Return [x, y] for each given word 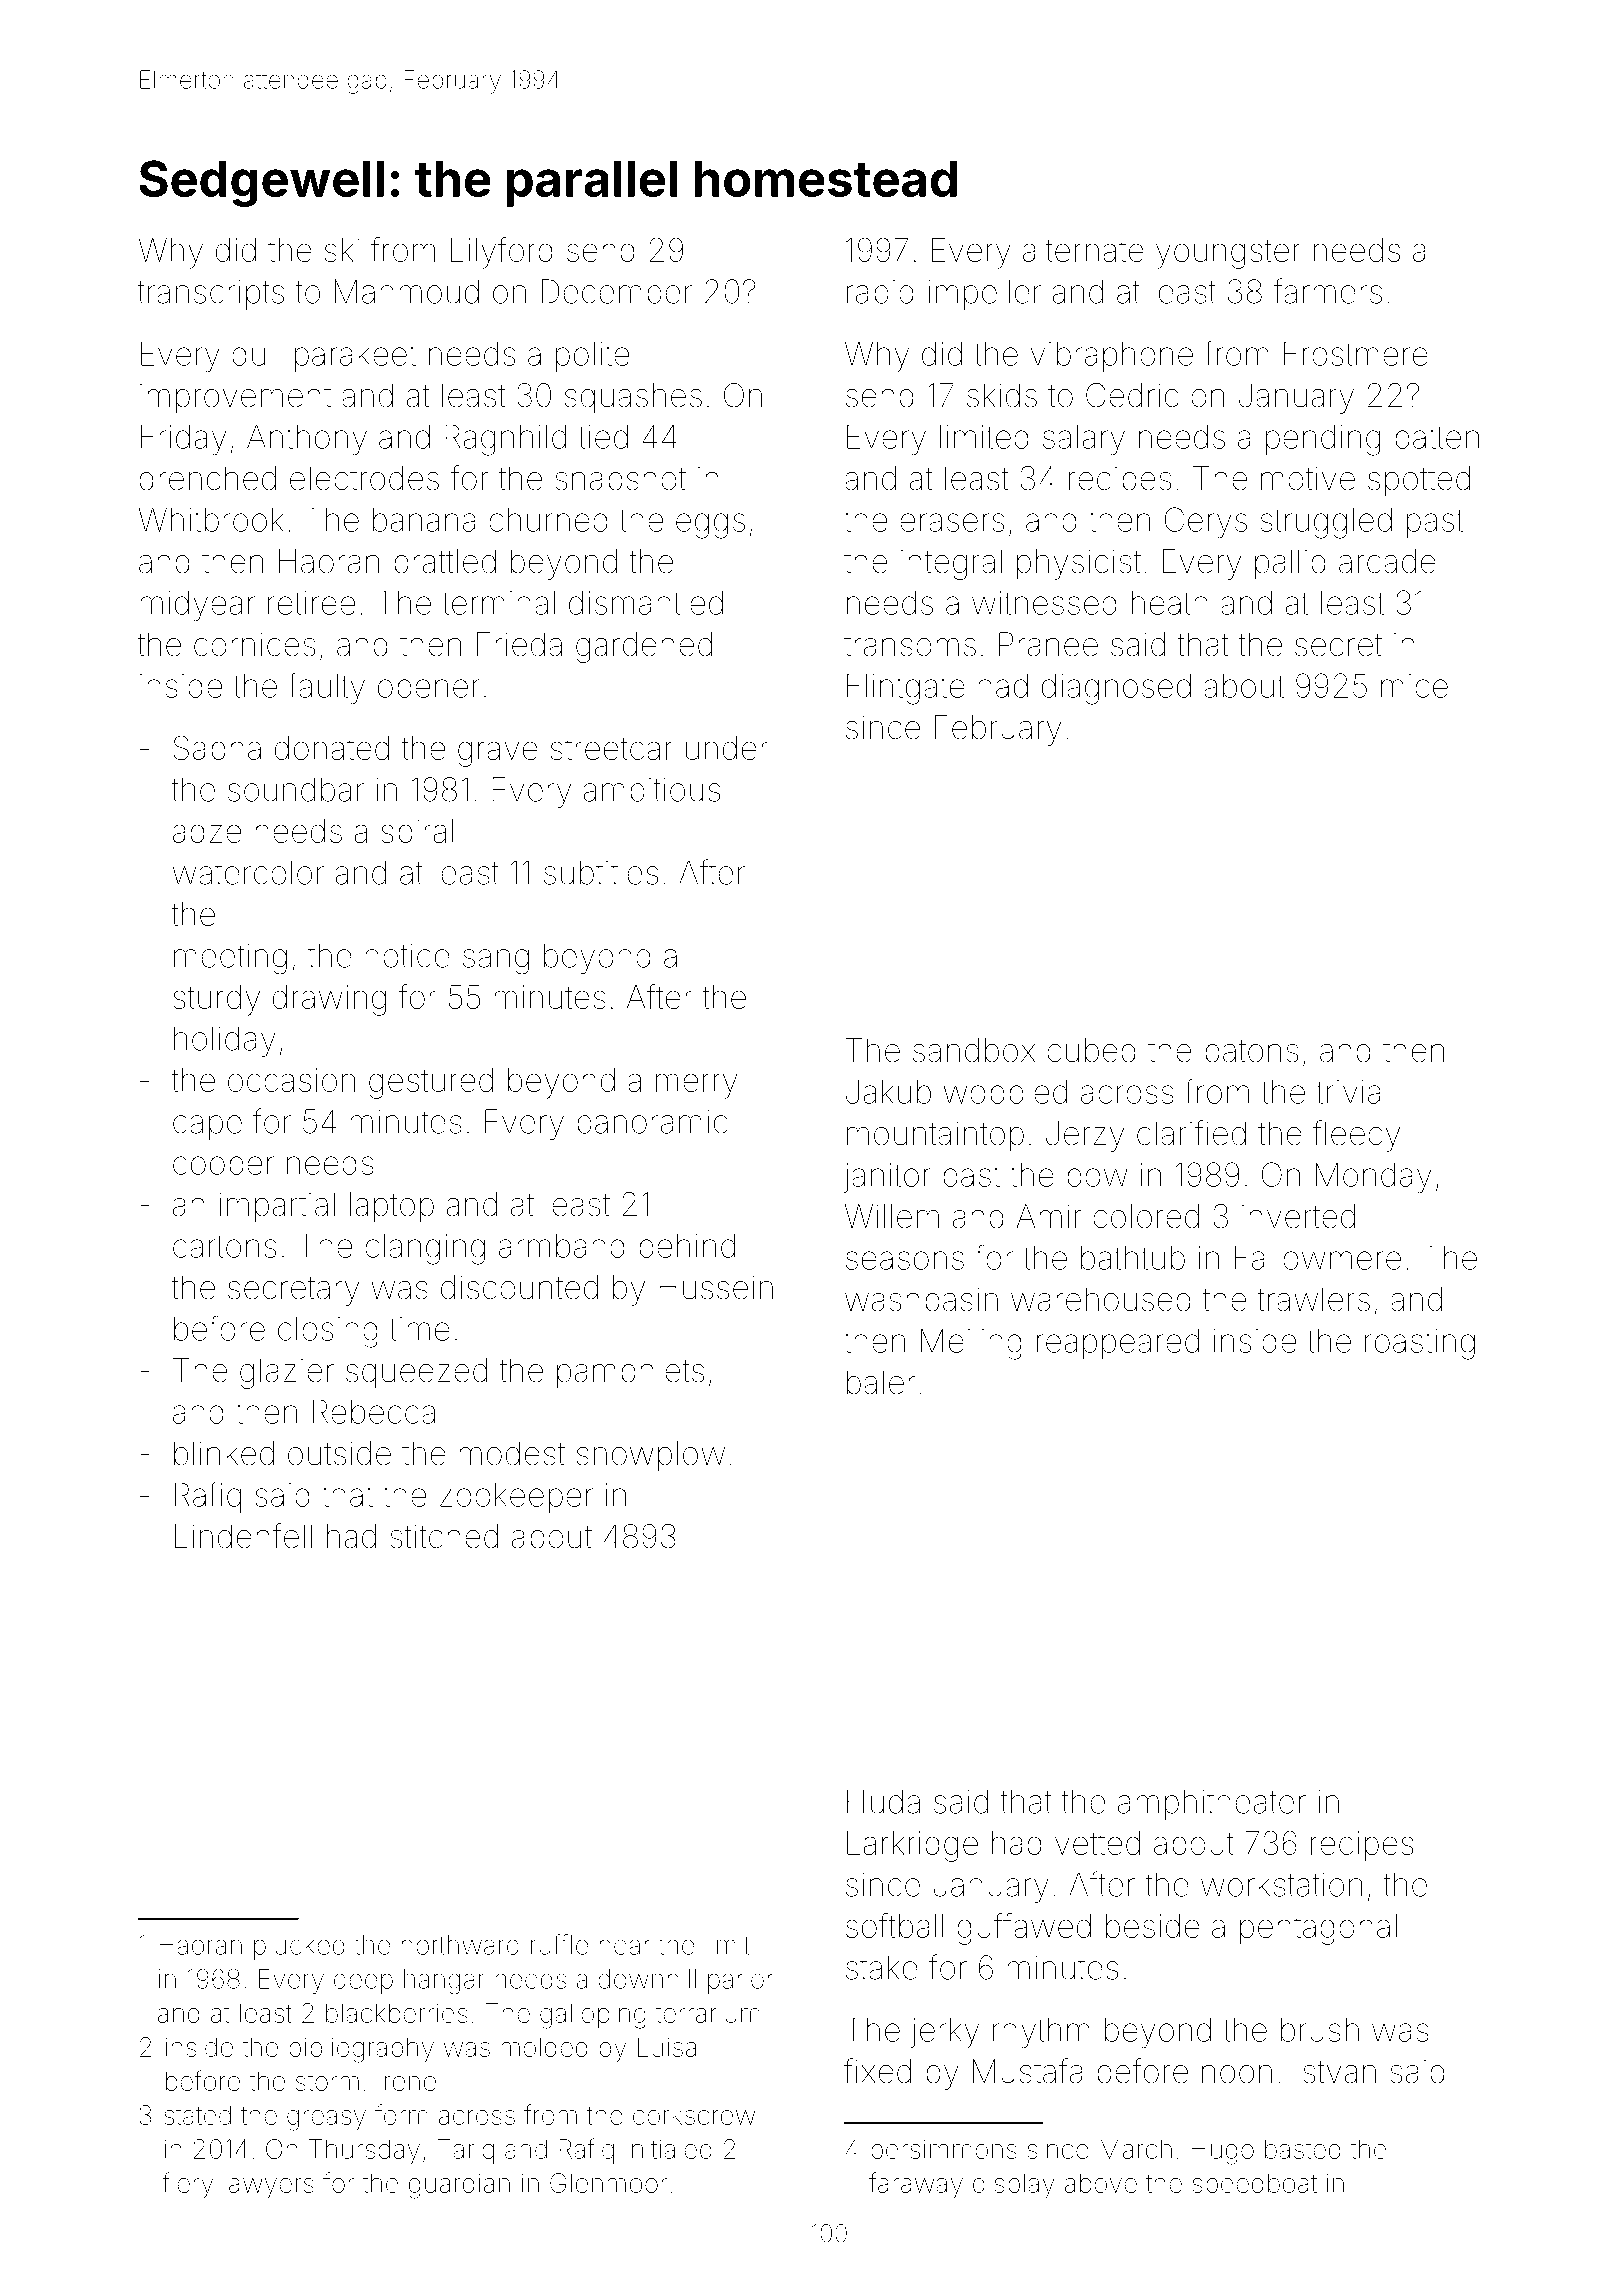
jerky [944, 2033]
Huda [883, 1801]
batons [1251, 1050]
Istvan [1336, 2071]
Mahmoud [407, 291]
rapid [880, 295]
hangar [444, 1982]
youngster [1228, 254]
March [1136, 2149]
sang [496, 962]
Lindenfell [243, 1536]
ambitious [652, 790]
